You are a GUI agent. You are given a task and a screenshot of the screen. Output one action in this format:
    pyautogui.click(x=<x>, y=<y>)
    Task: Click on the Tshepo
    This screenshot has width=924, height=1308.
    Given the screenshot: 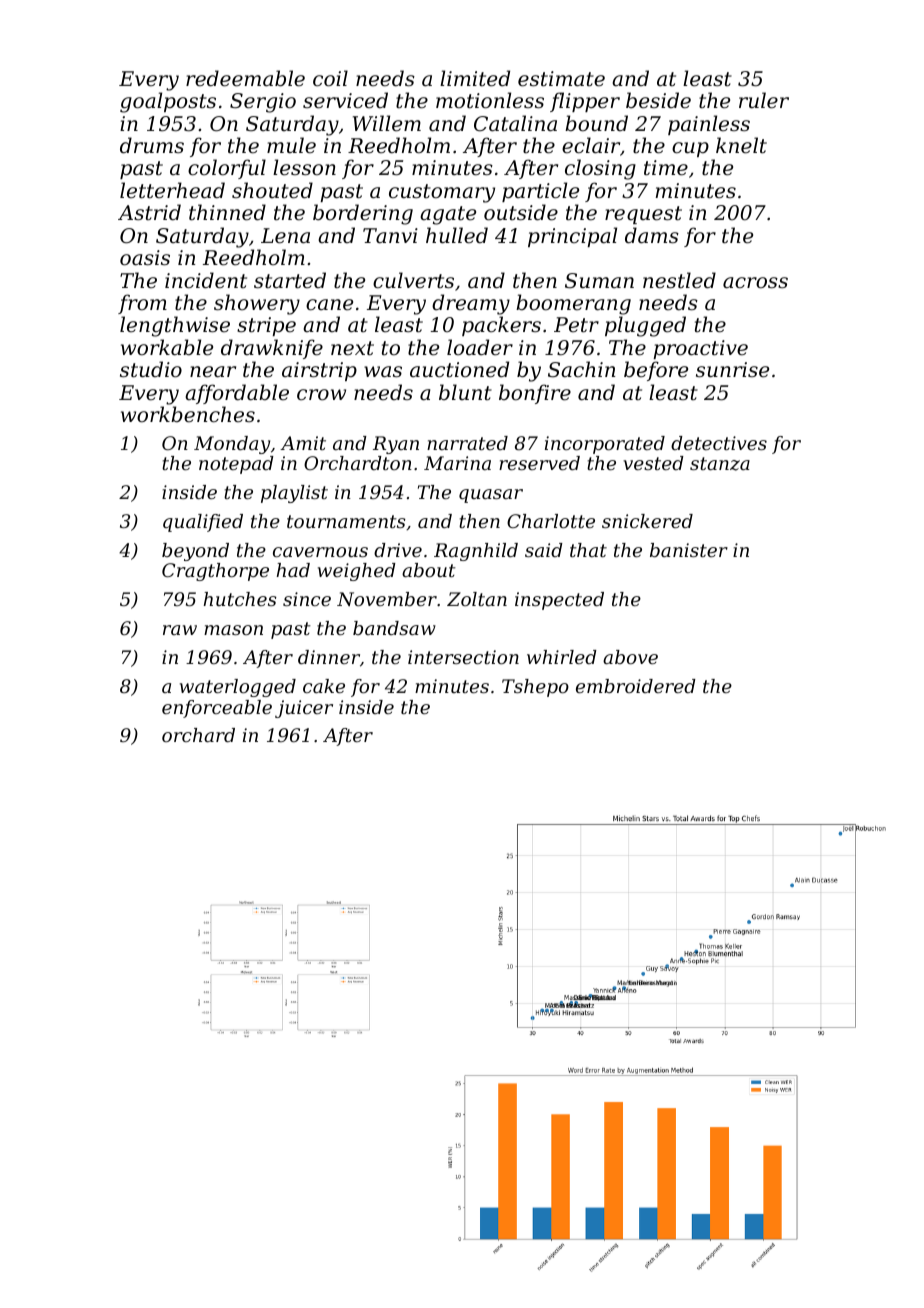 What is the action you would take?
    pyautogui.click(x=535, y=688)
